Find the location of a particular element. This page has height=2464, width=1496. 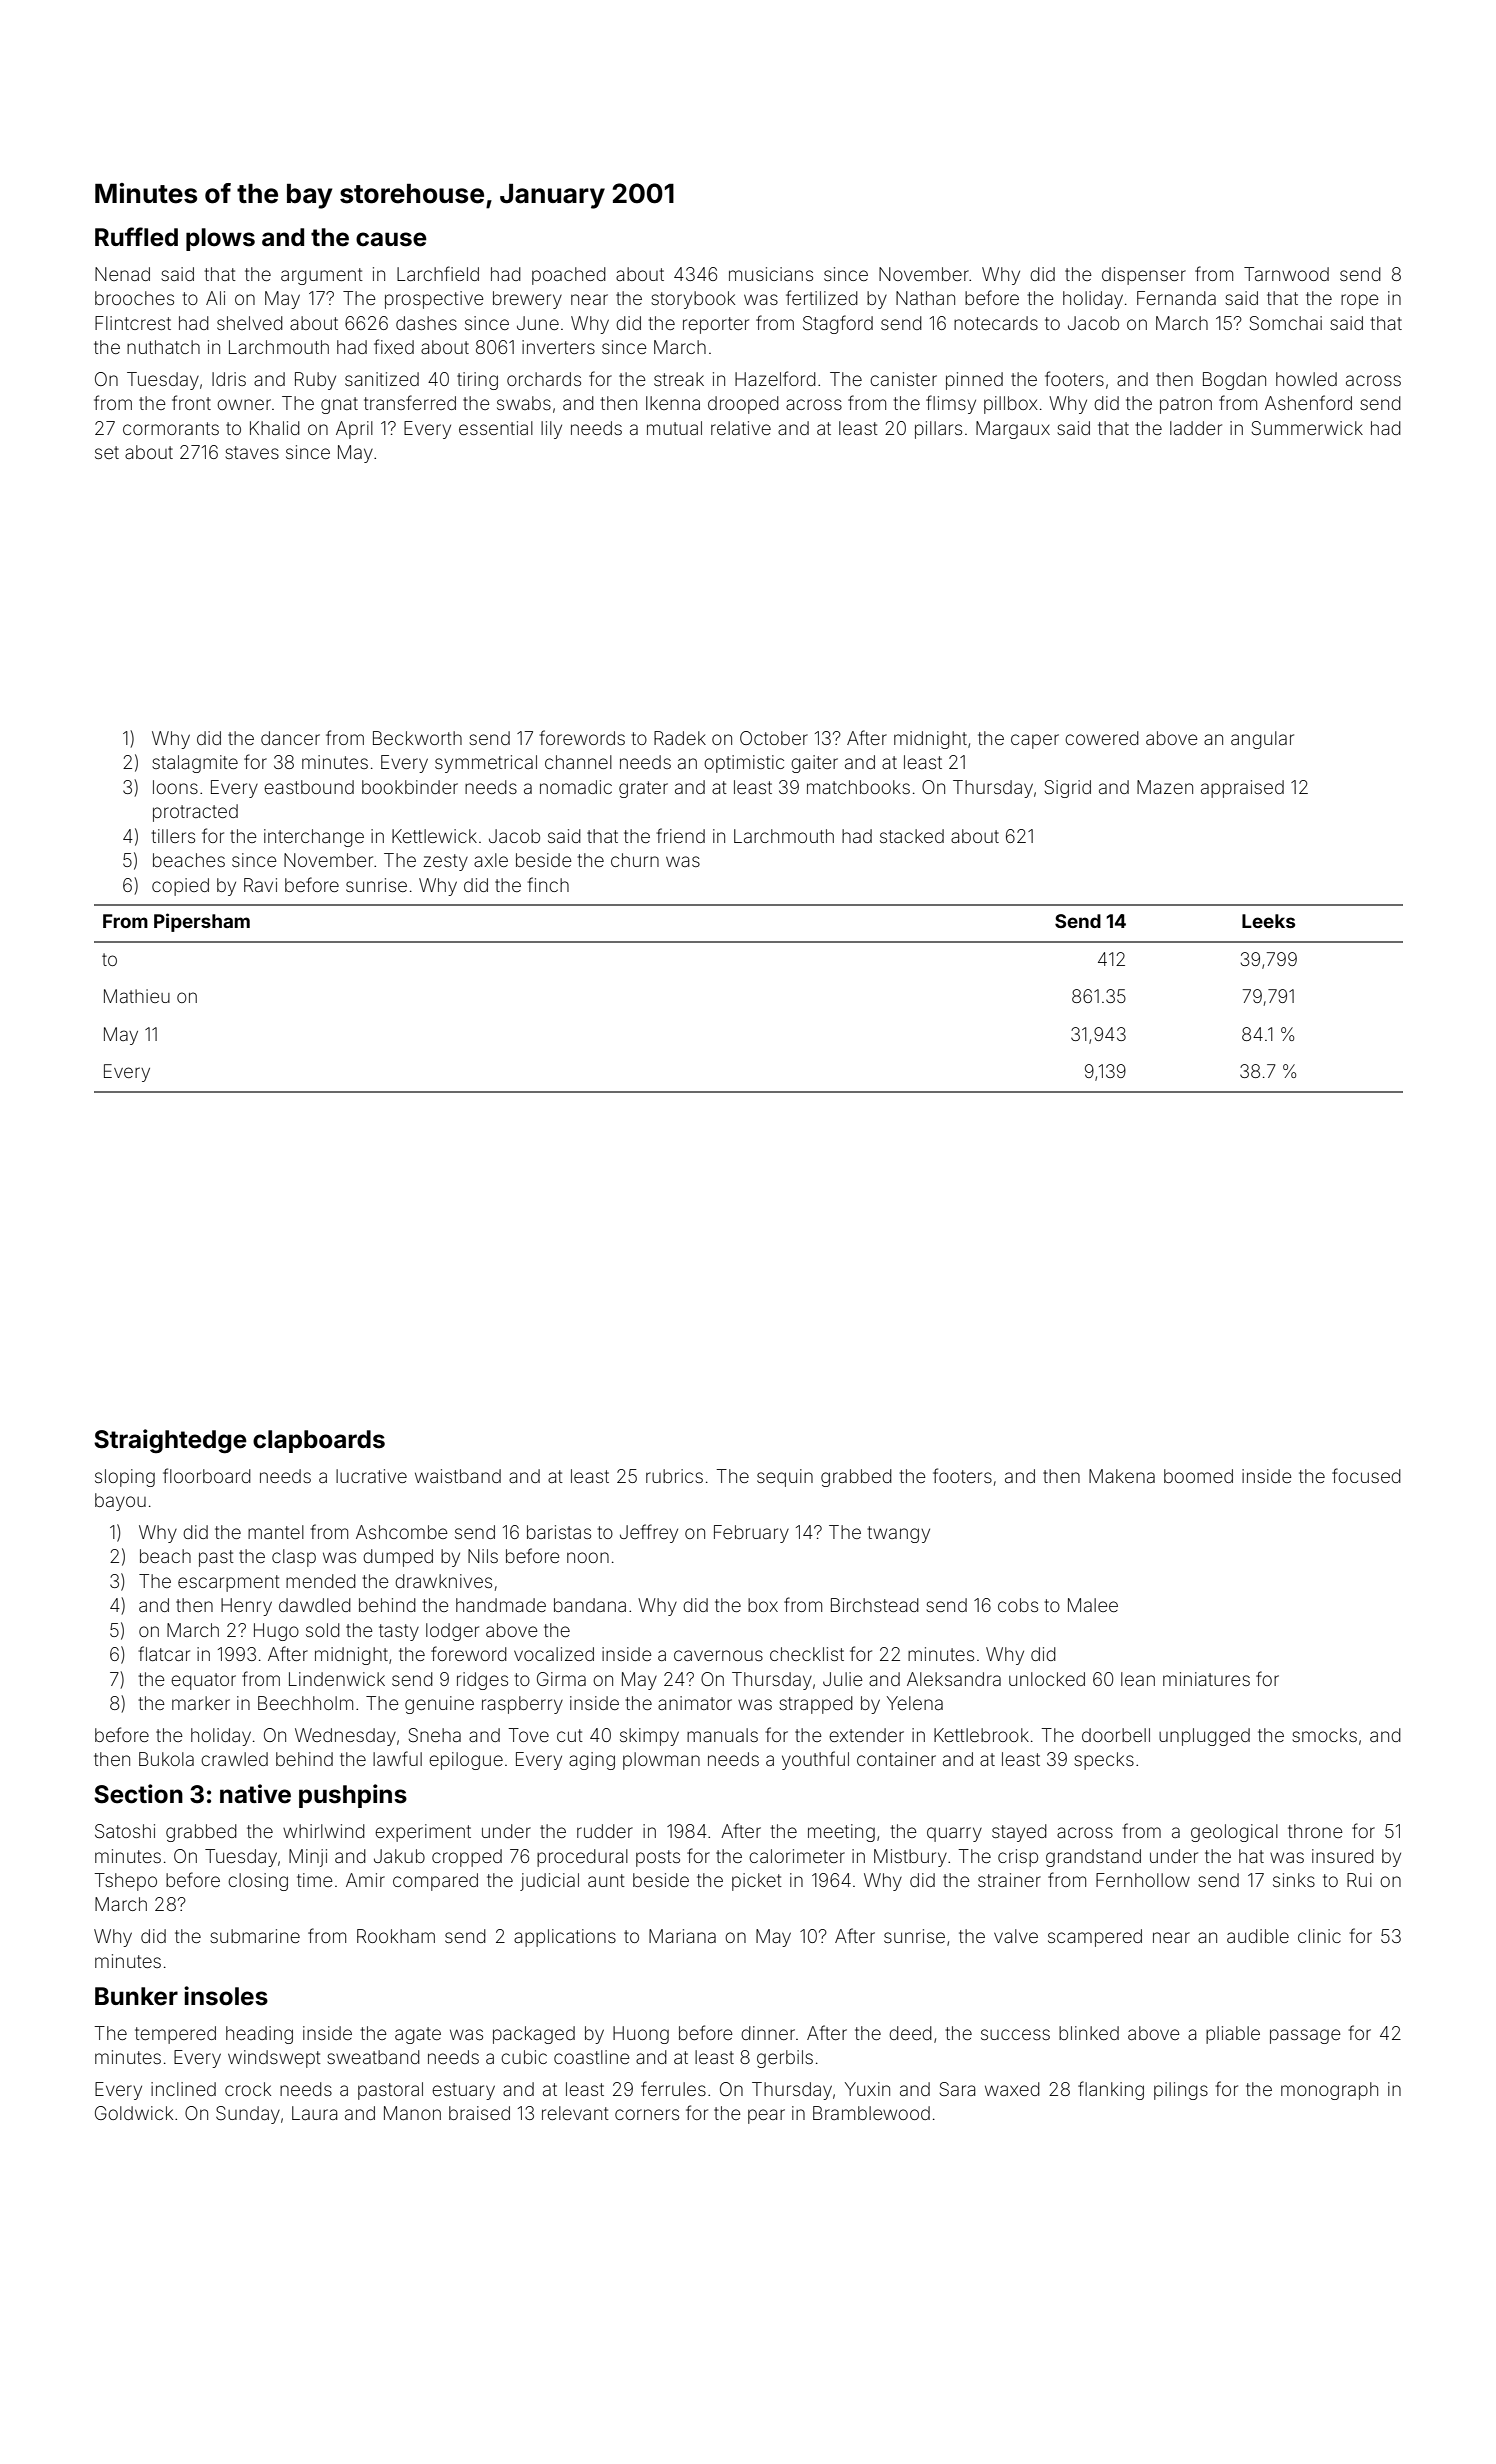

monograph is located at coordinates (1329, 2091).
